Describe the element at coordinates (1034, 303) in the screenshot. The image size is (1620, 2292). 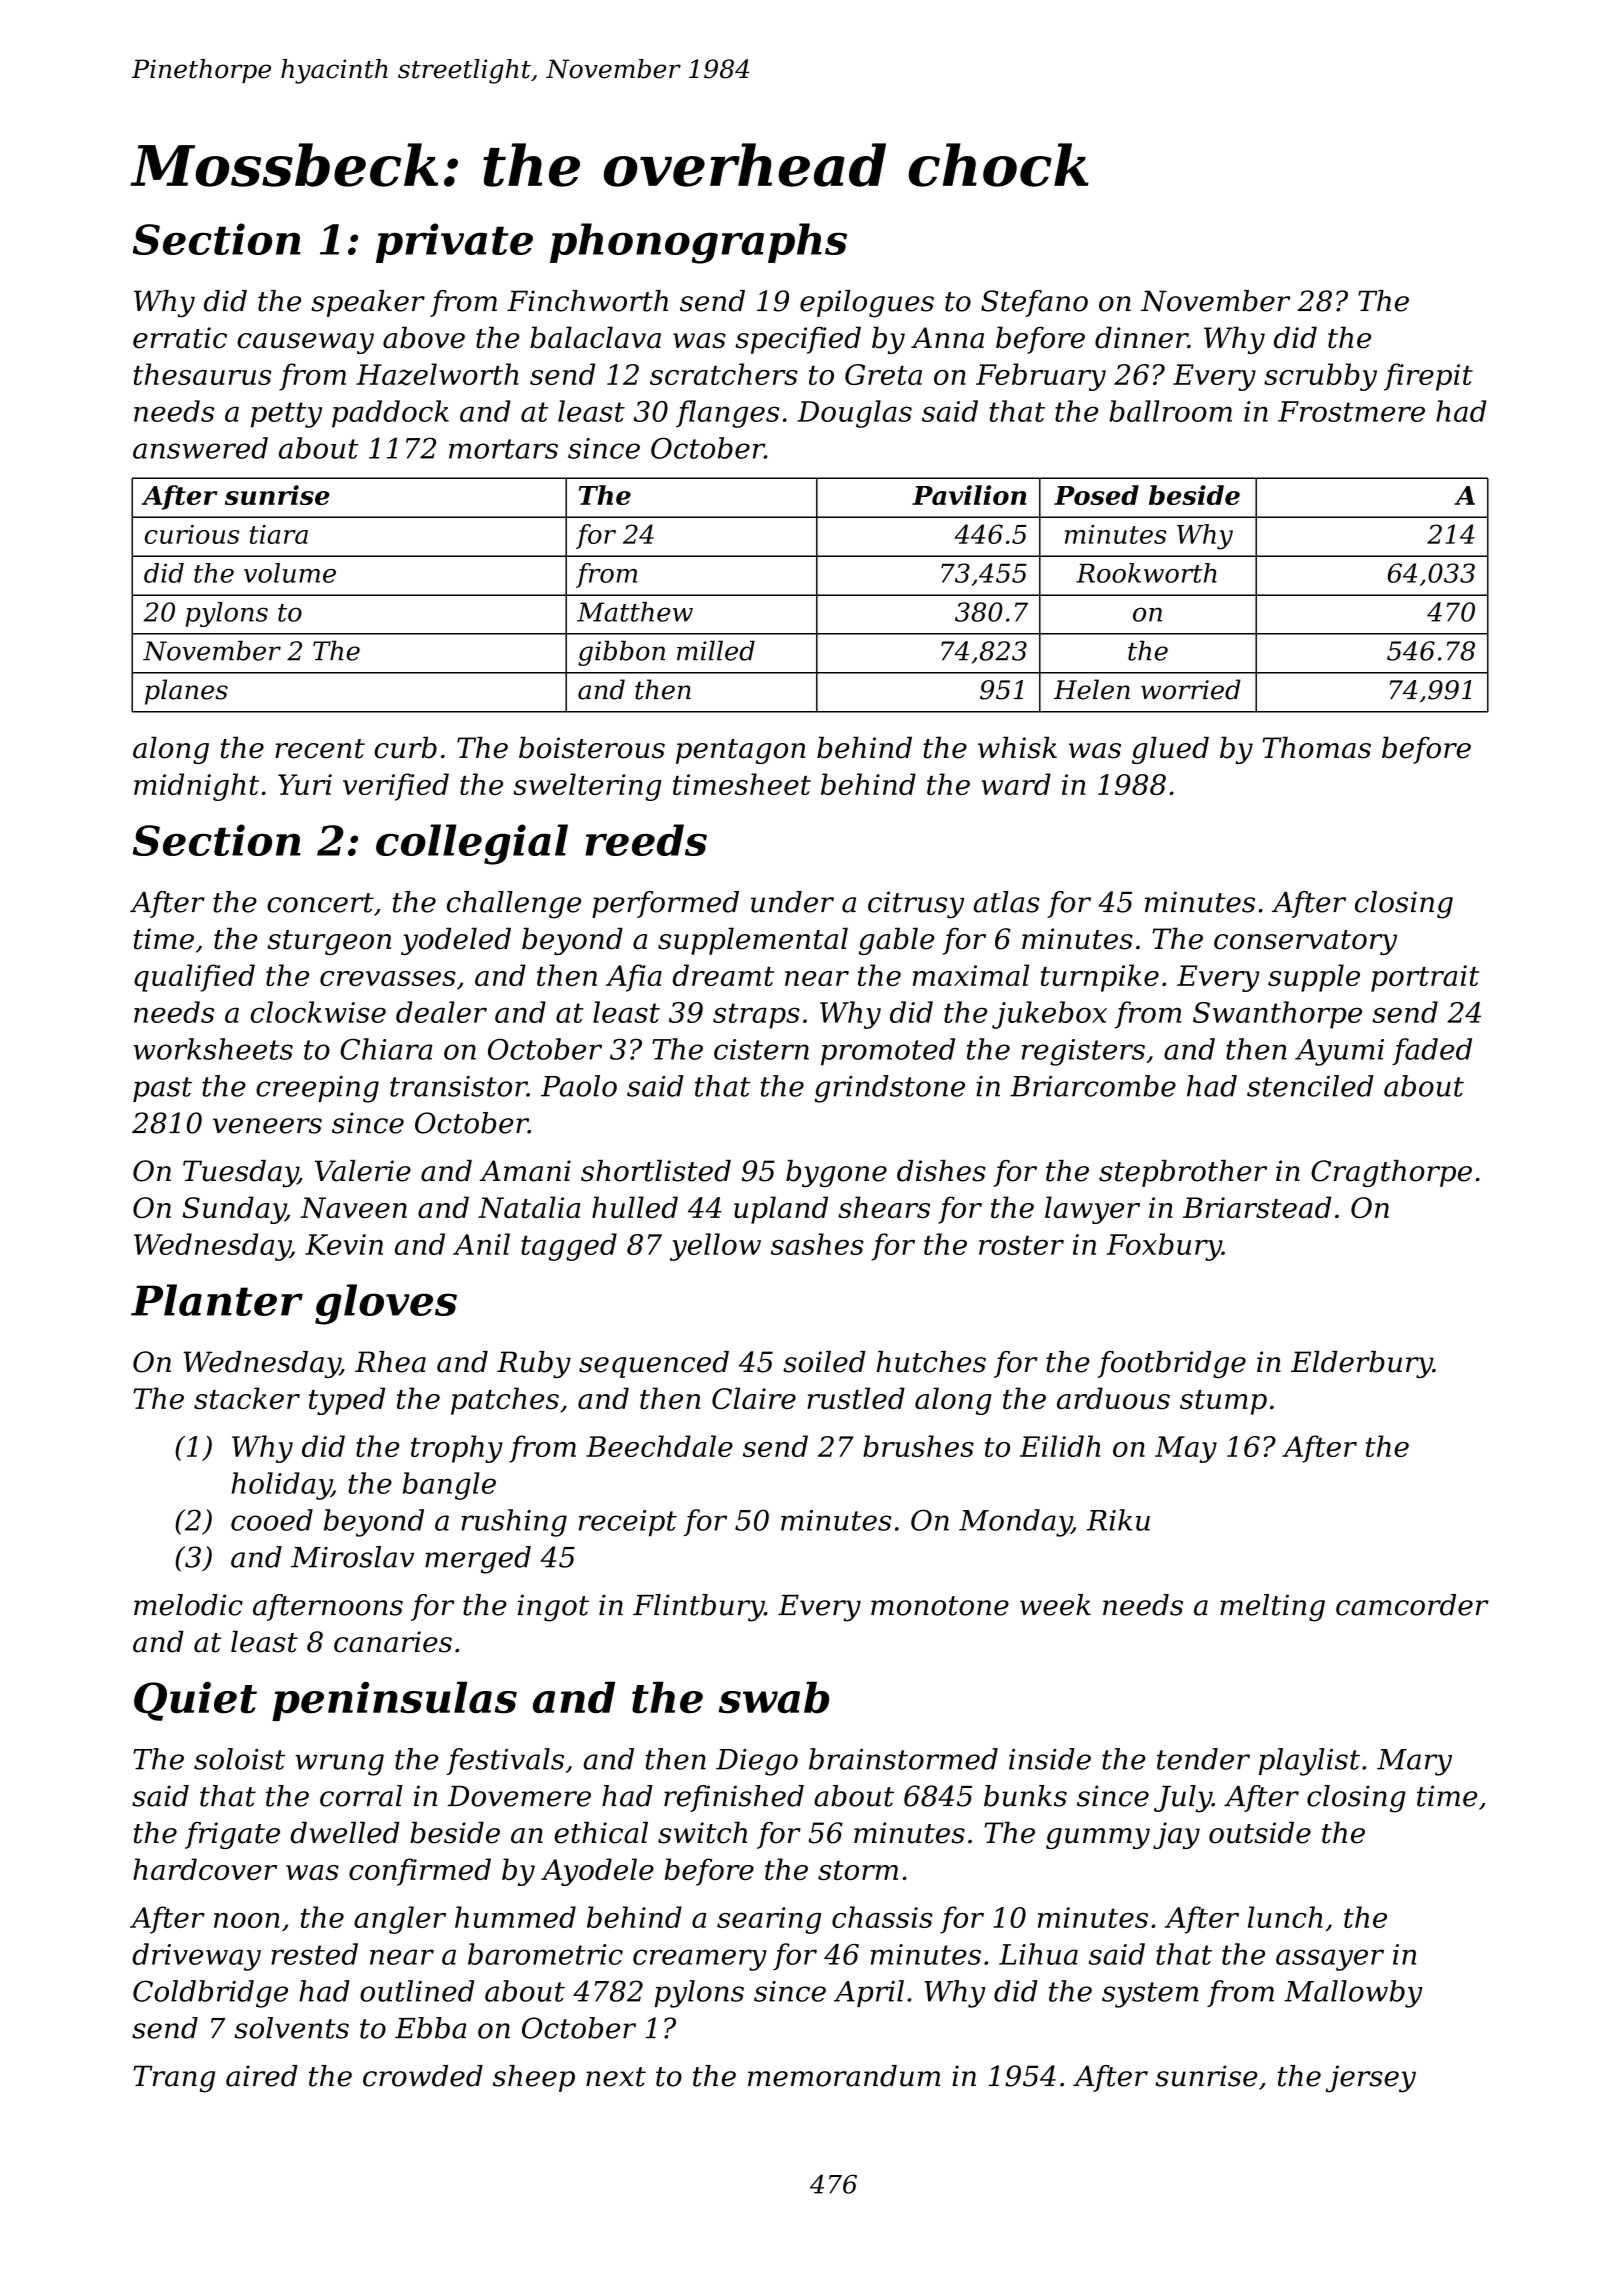
I see `Stefano` at that location.
